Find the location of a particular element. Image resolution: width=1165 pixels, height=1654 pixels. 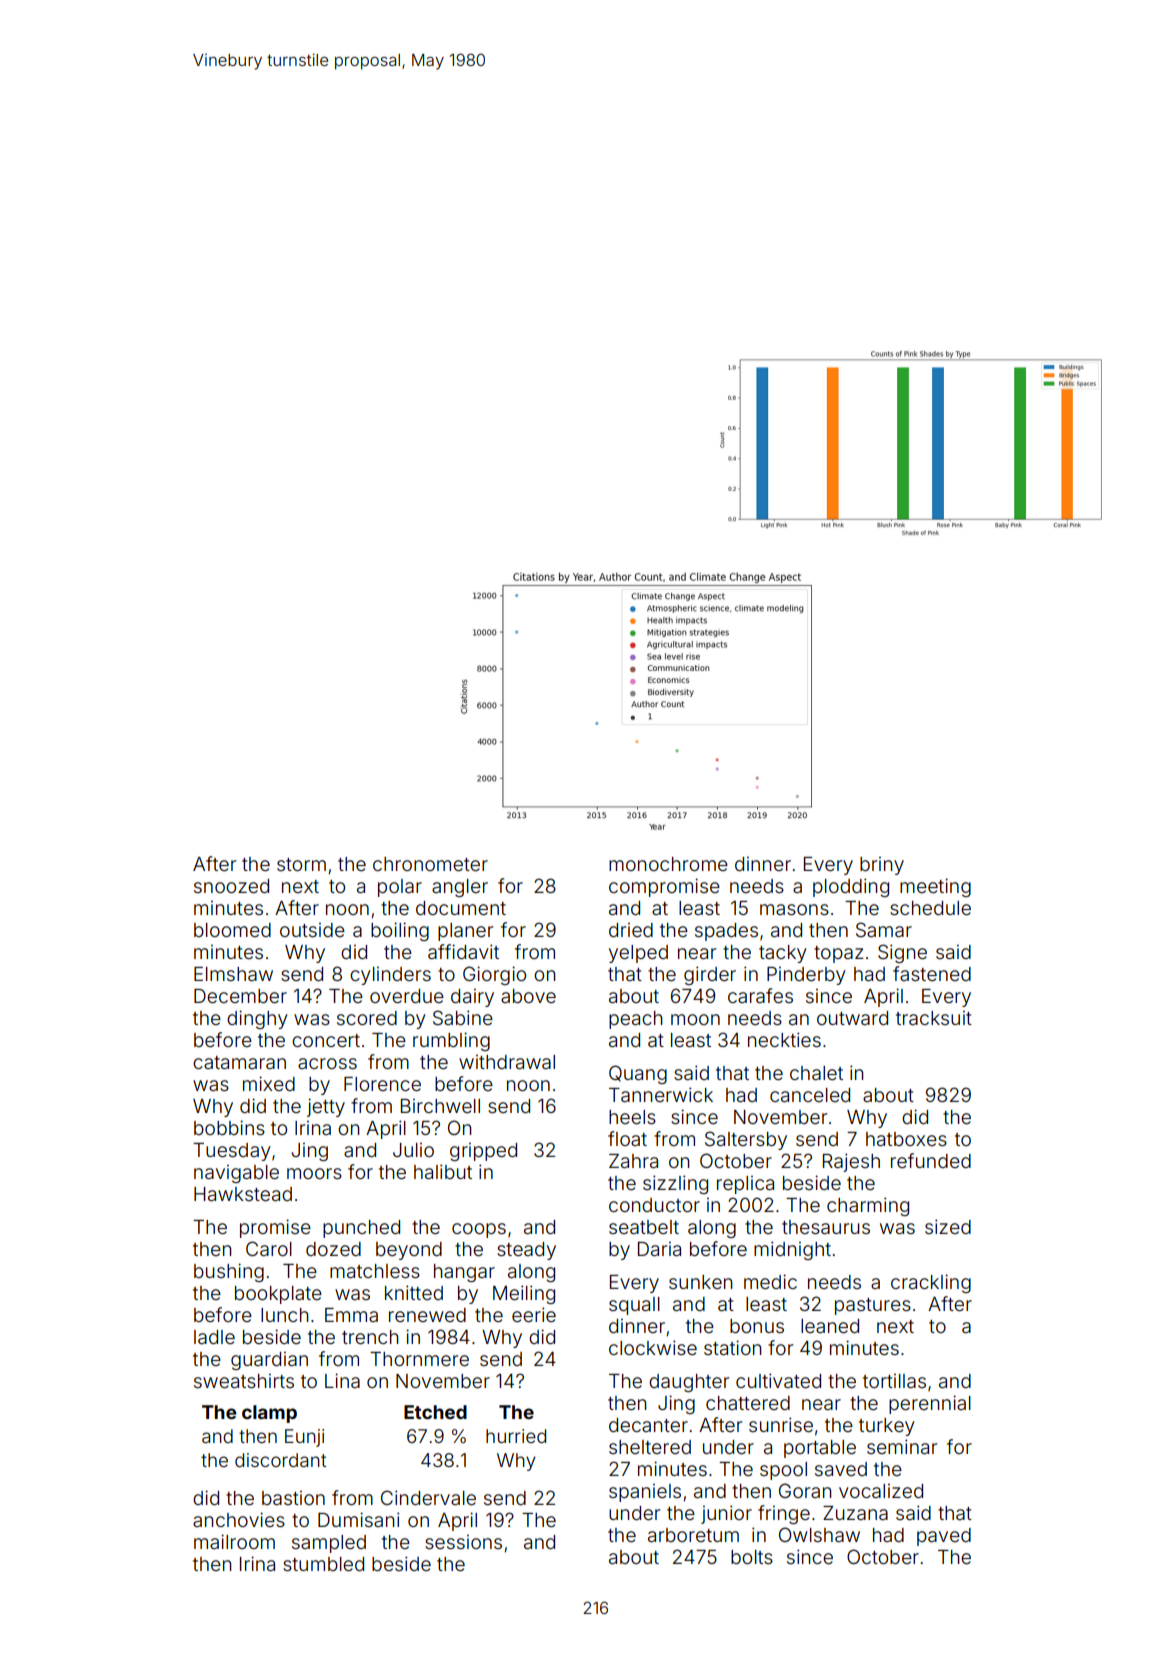

stumbled is located at coordinates (323, 1564).
